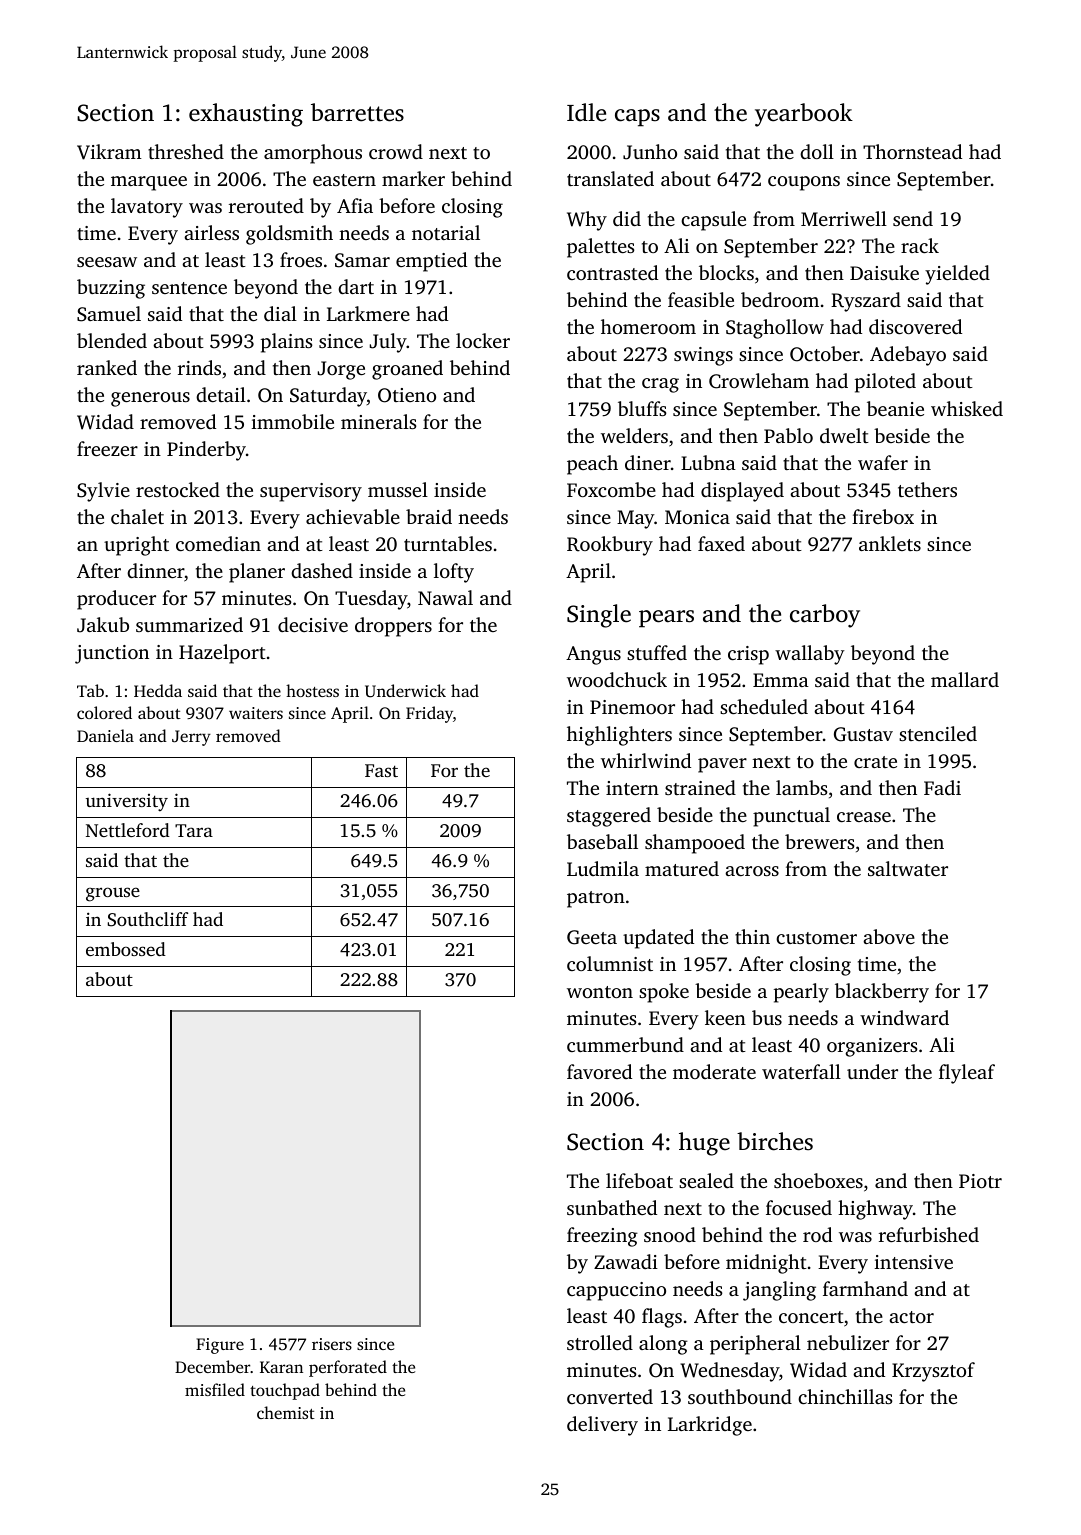  I want to click on carboy, so click(825, 616).
